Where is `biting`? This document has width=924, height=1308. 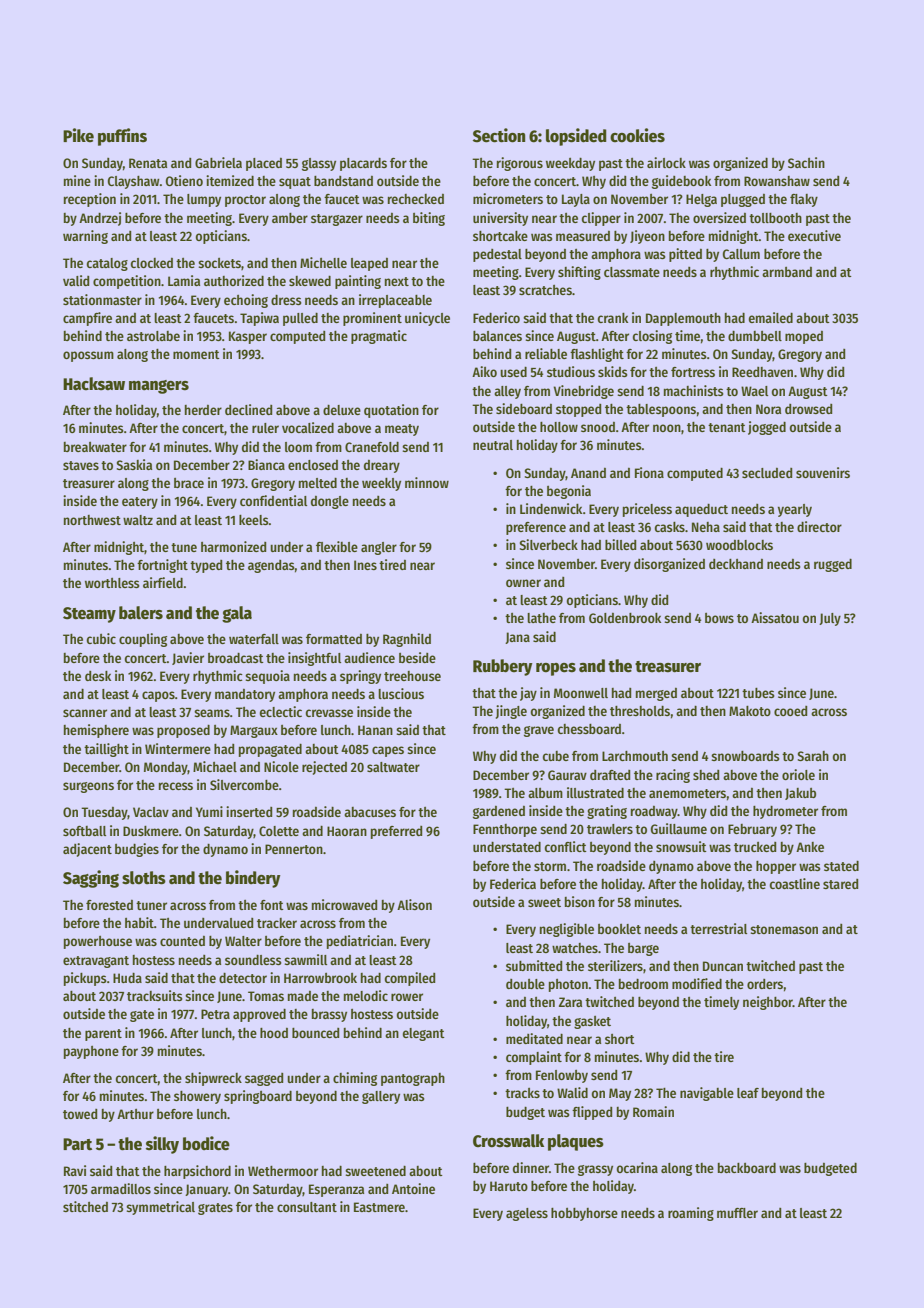
biting is located at coordinates (429, 219).
